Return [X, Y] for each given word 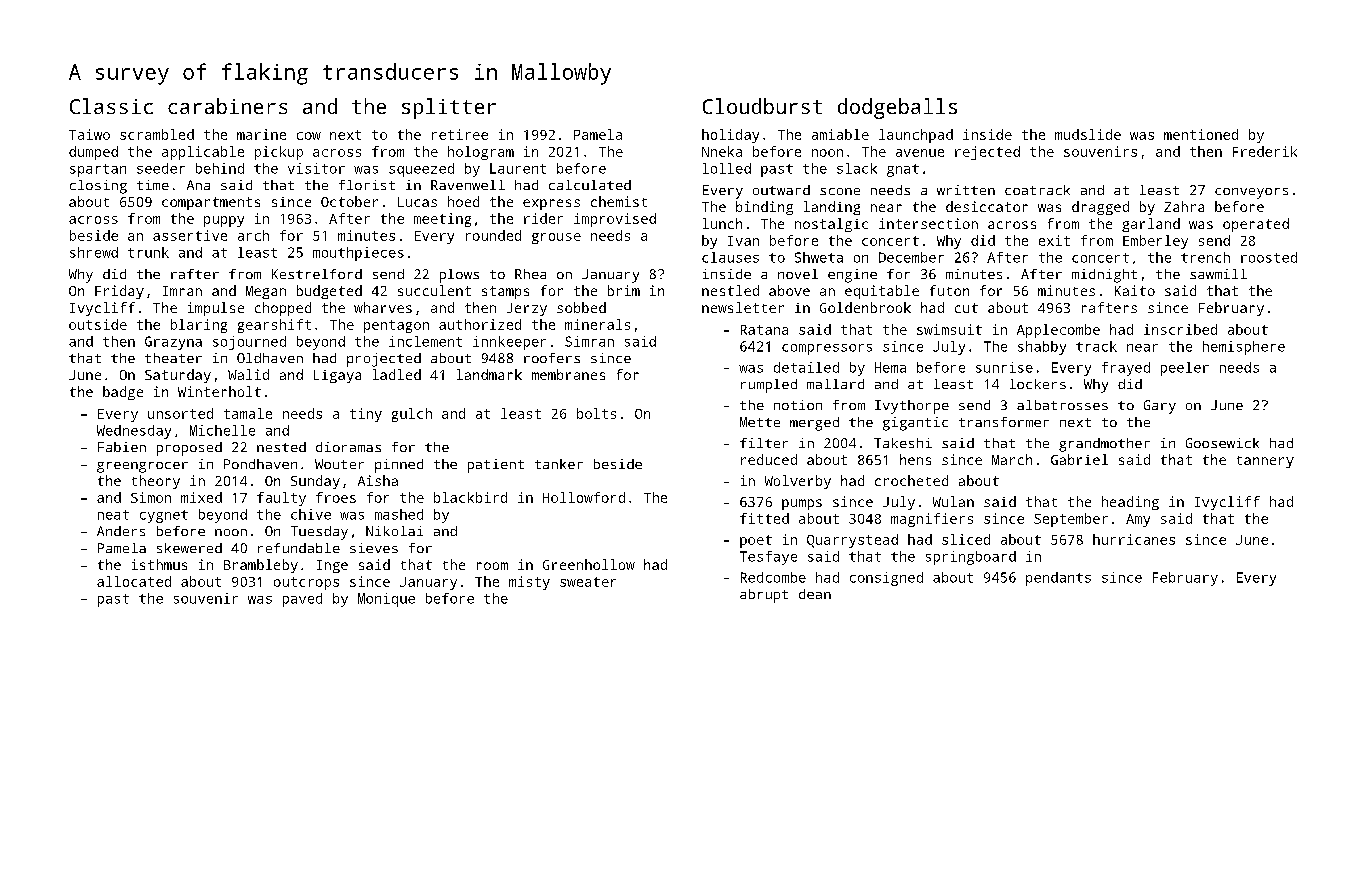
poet [756, 541]
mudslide [1088, 134]
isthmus [159, 564]
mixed [201, 497]
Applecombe [1058, 331]
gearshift [274, 326]
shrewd [94, 252]
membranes [568, 374]
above [789, 290]
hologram [481, 153]
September [1071, 520]
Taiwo [89, 134]
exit [1054, 240]
